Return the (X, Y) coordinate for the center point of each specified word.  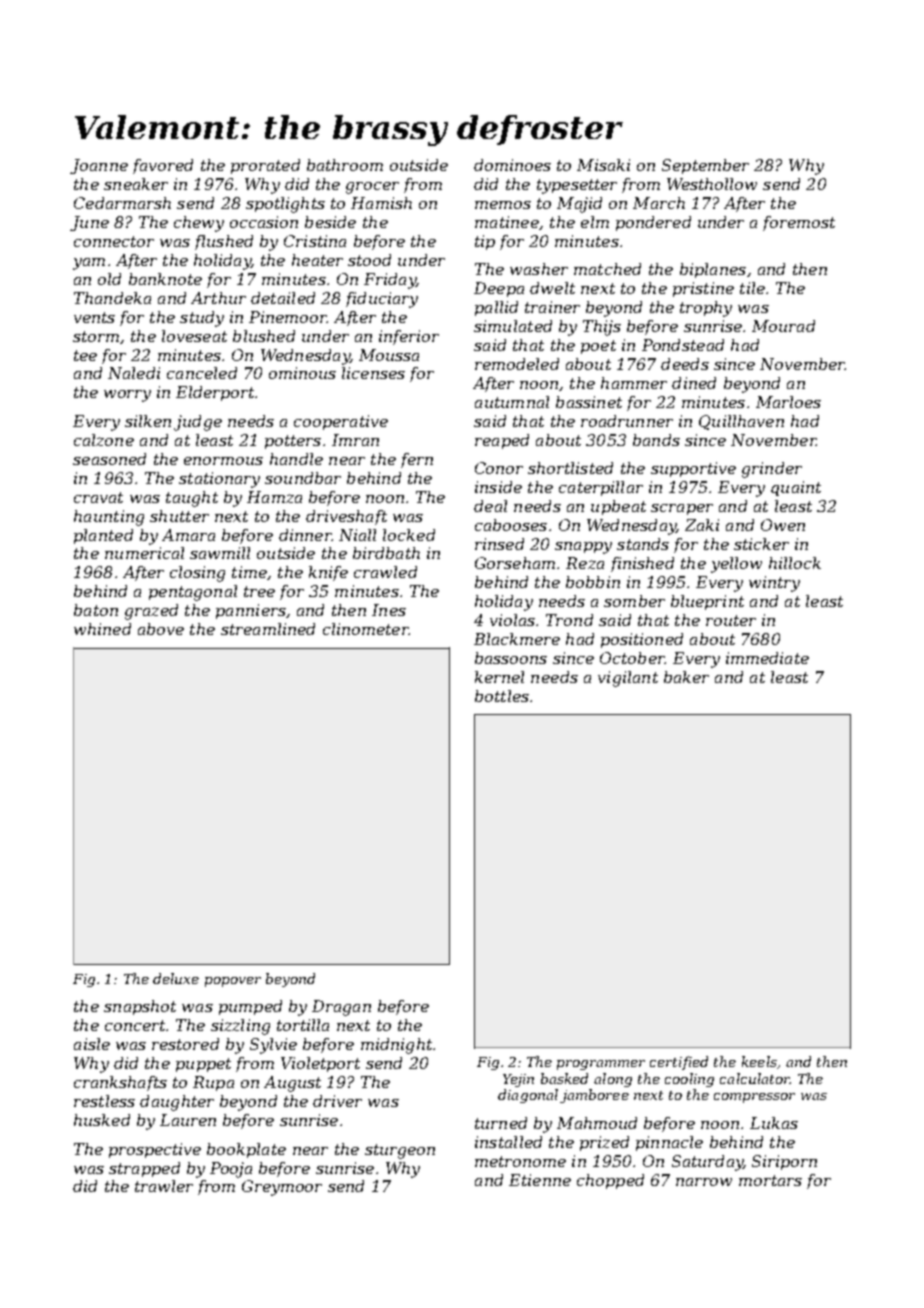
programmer (601, 1065)
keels (759, 1061)
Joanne (99, 166)
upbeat (618, 507)
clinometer (366, 629)
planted (103, 536)
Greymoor (282, 1188)
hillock (795, 563)
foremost (799, 223)
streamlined (268, 629)
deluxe (176, 978)
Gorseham (515, 563)
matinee (507, 222)
